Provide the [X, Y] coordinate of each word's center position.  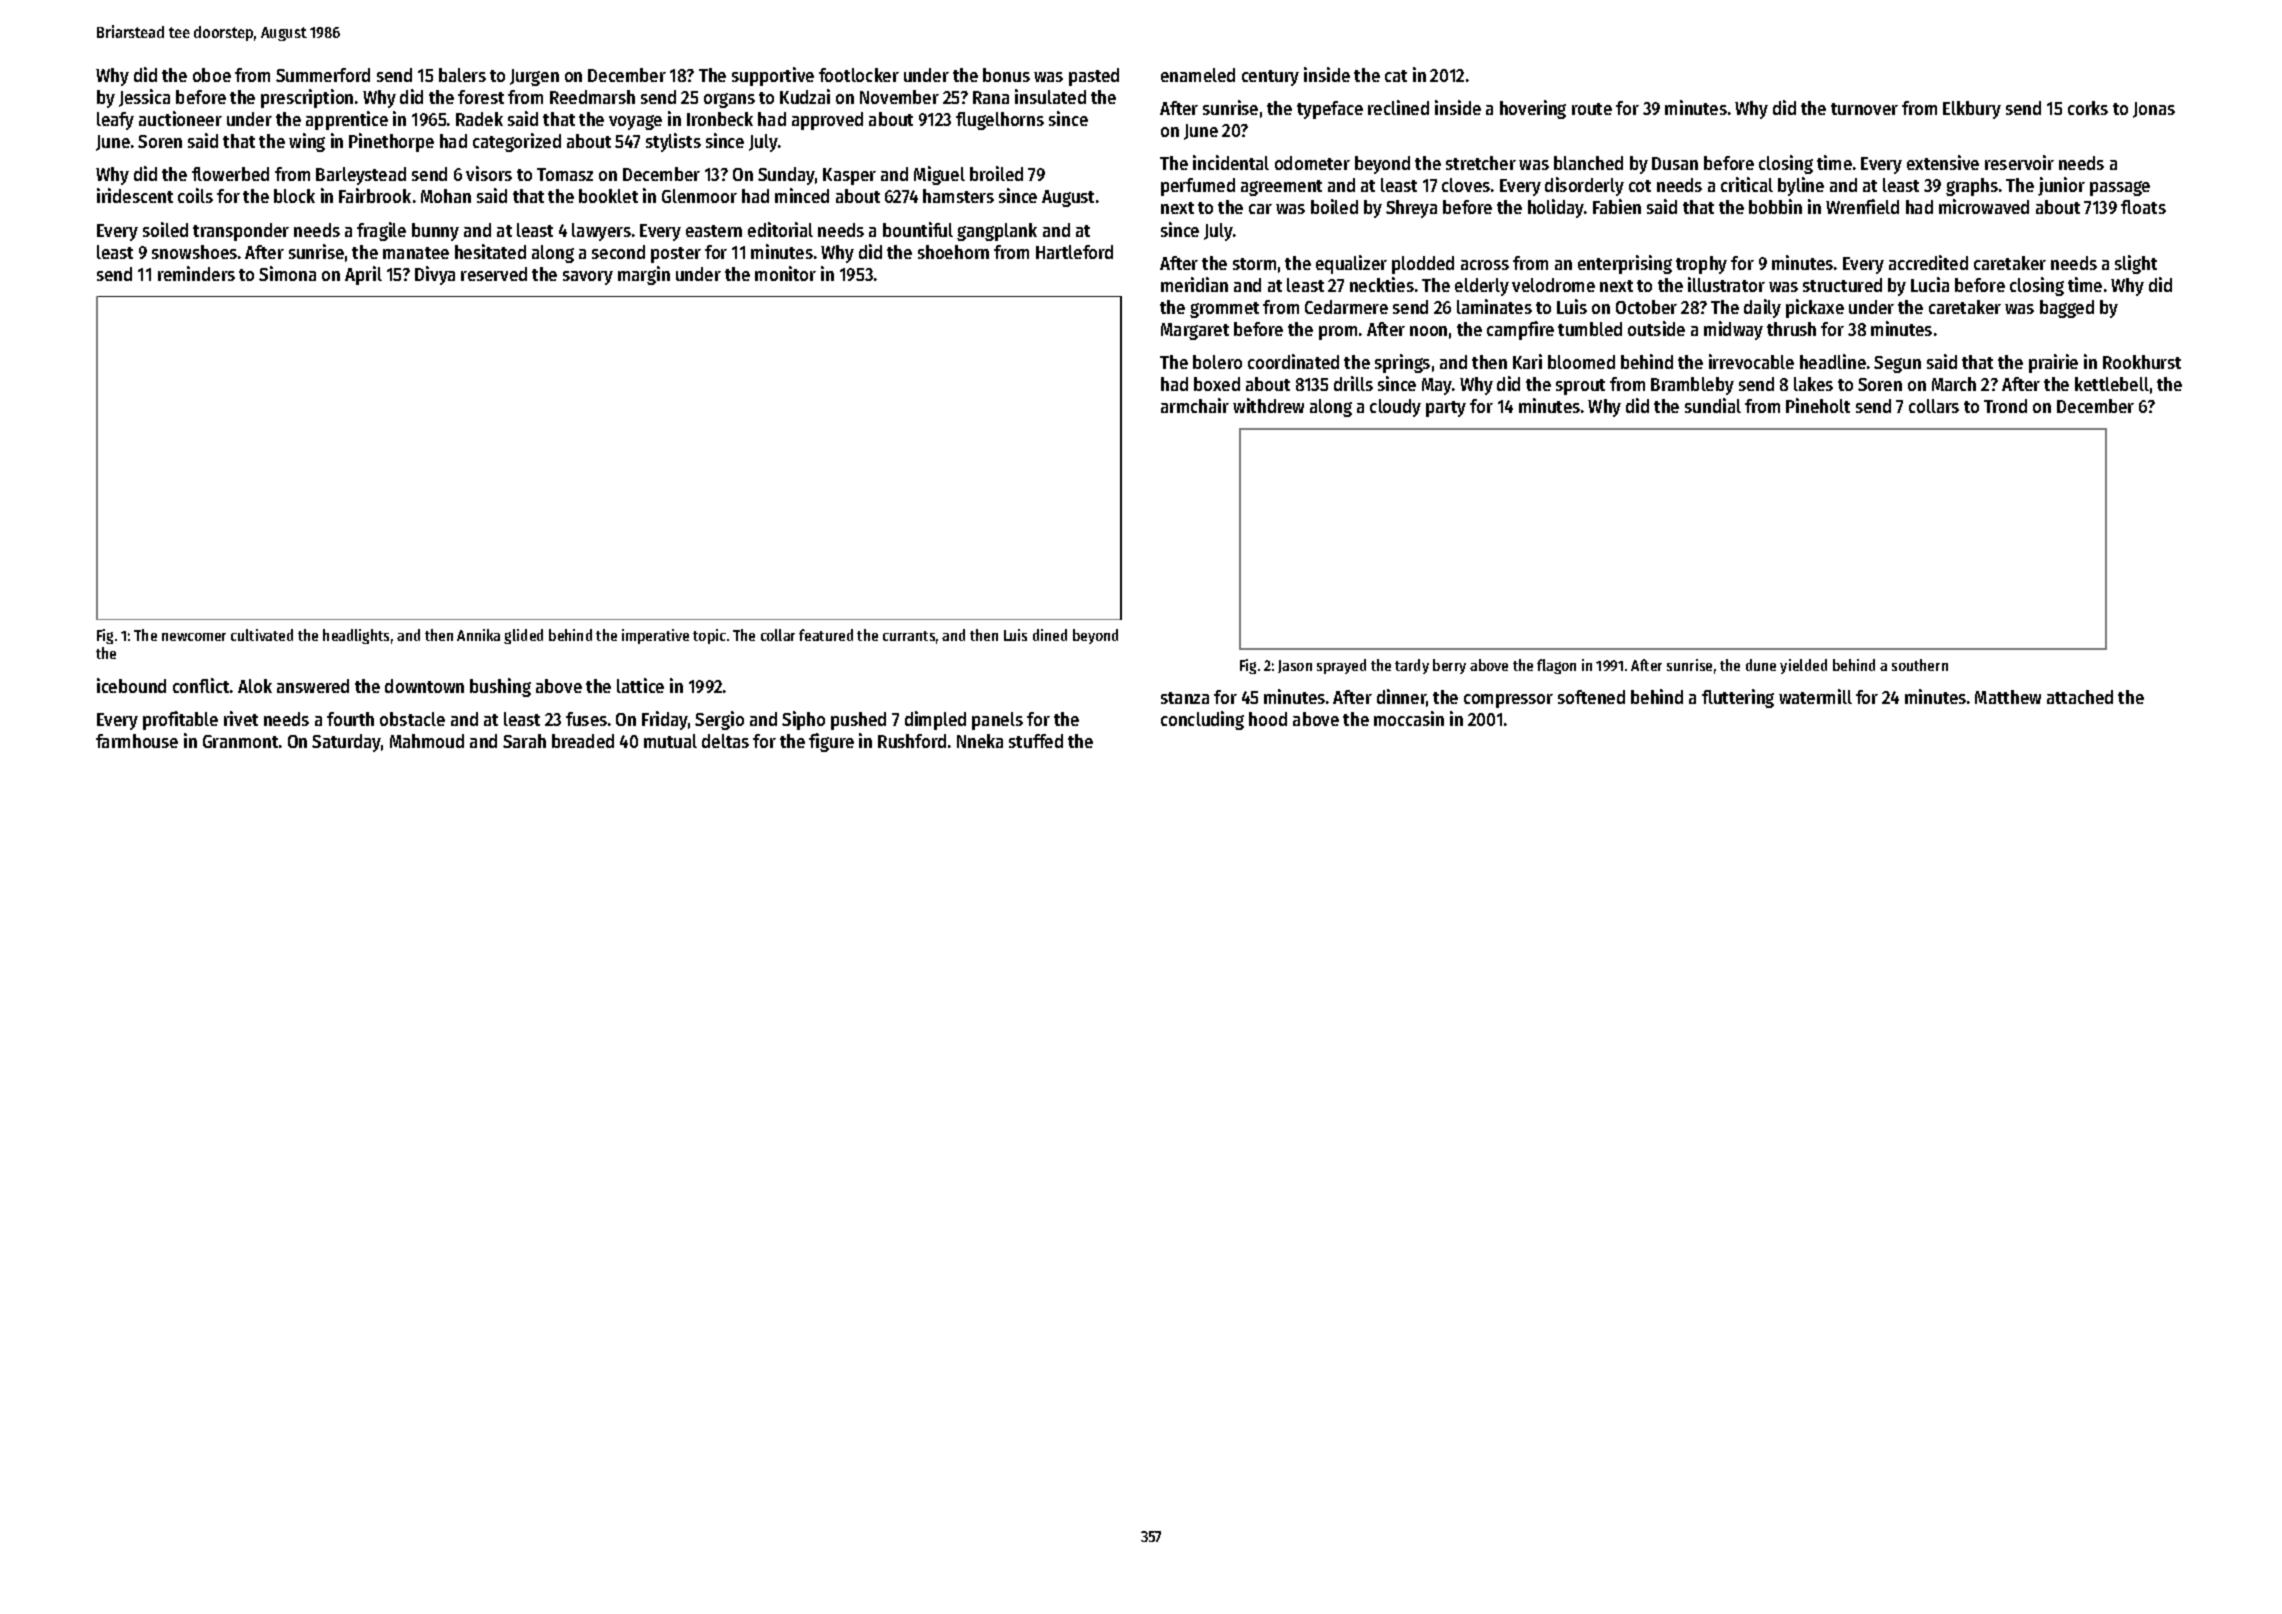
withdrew [1268, 405]
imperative [655, 636]
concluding [1202, 720]
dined [1050, 635]
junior [2061, 186]
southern [1920, 665]
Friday [665, 720]
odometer [1312, 163]
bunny [435, 232]
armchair [1195, 405]
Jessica [144, 98]
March [1954, 384]
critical [1747, 184]
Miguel [939, 175]
